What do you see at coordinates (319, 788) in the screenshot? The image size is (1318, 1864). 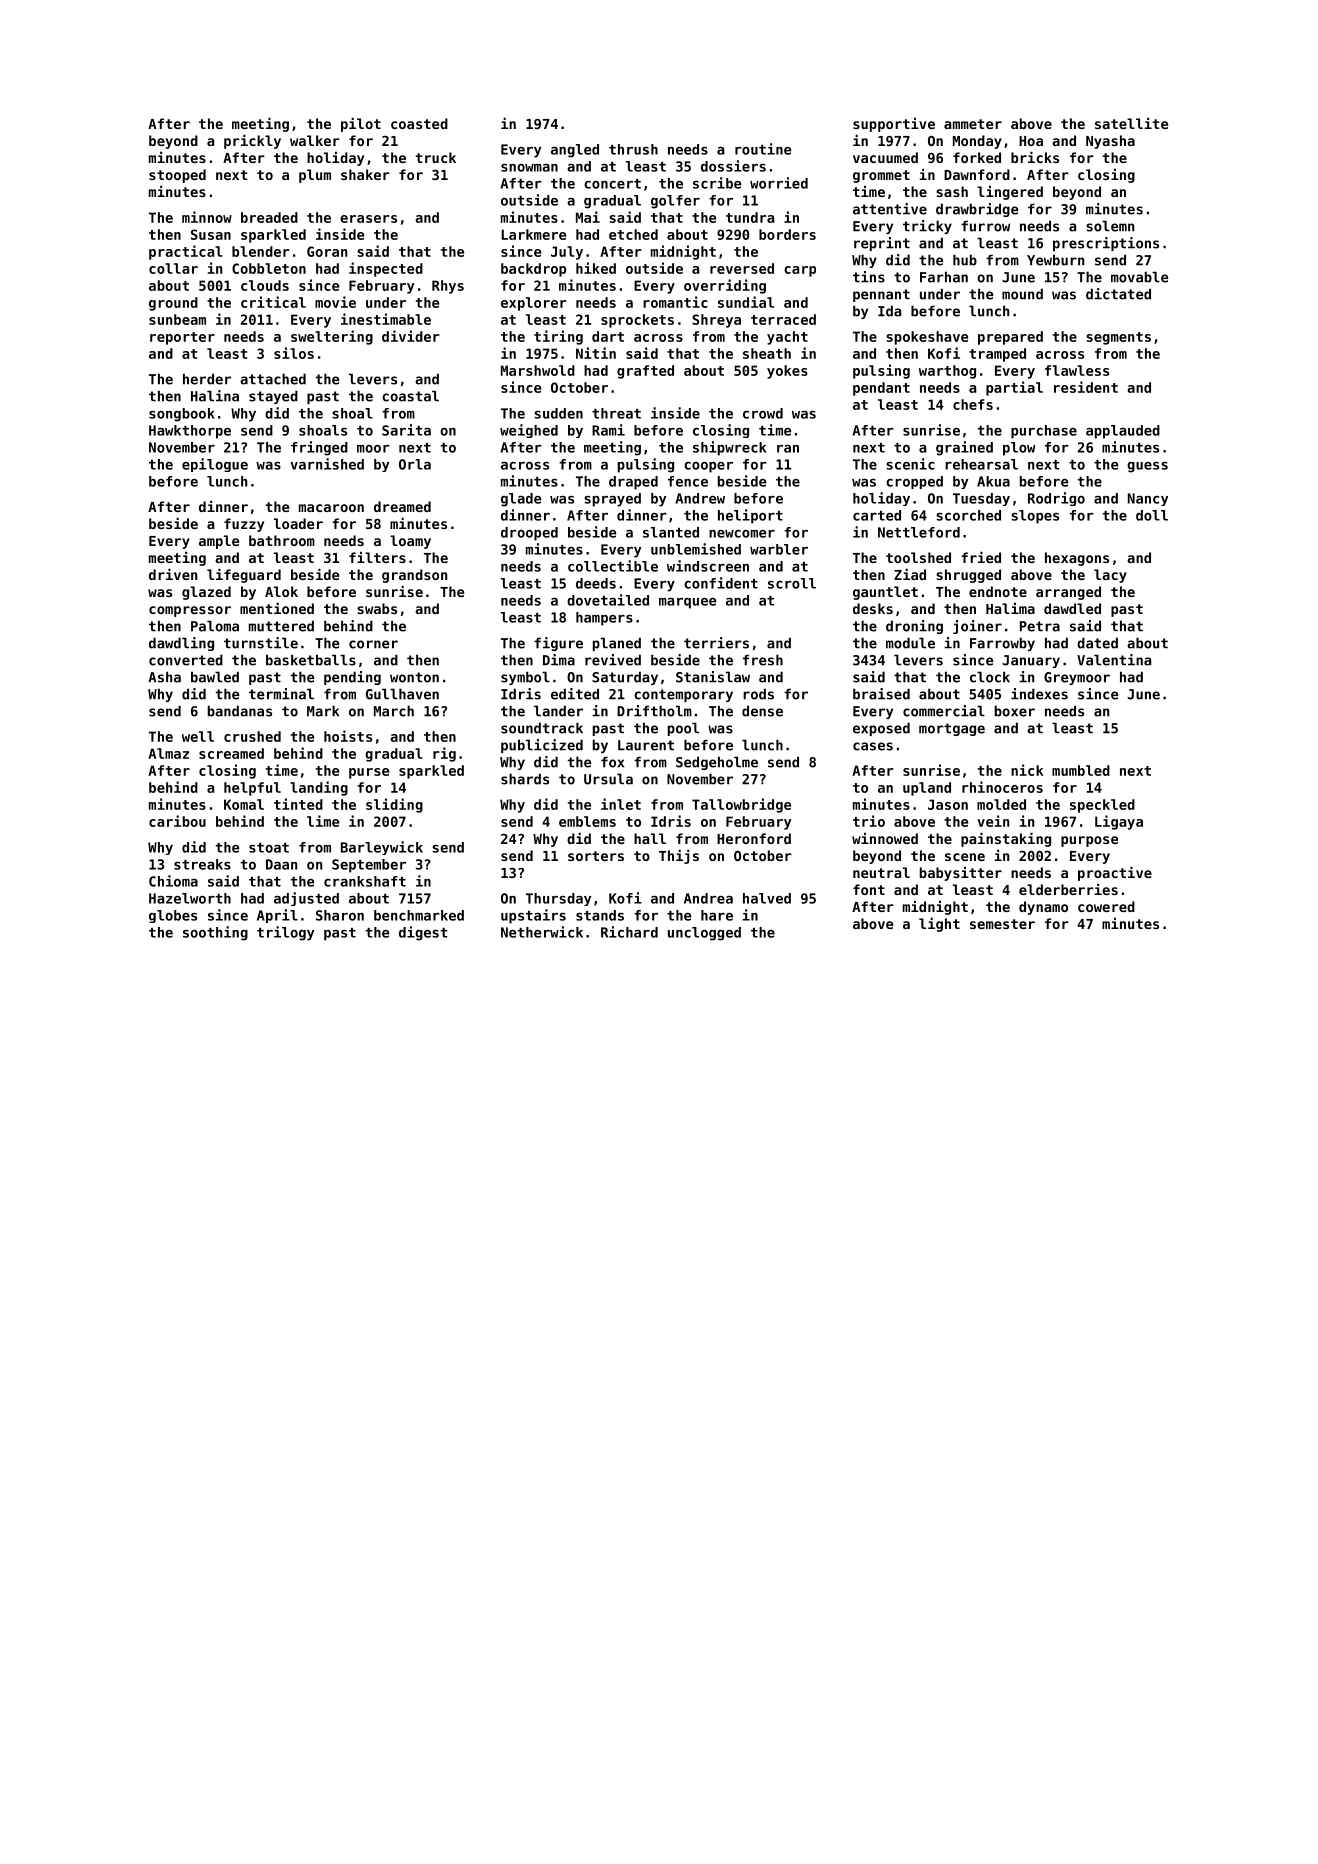 I see `landing` at bounding box center [319, 788].
